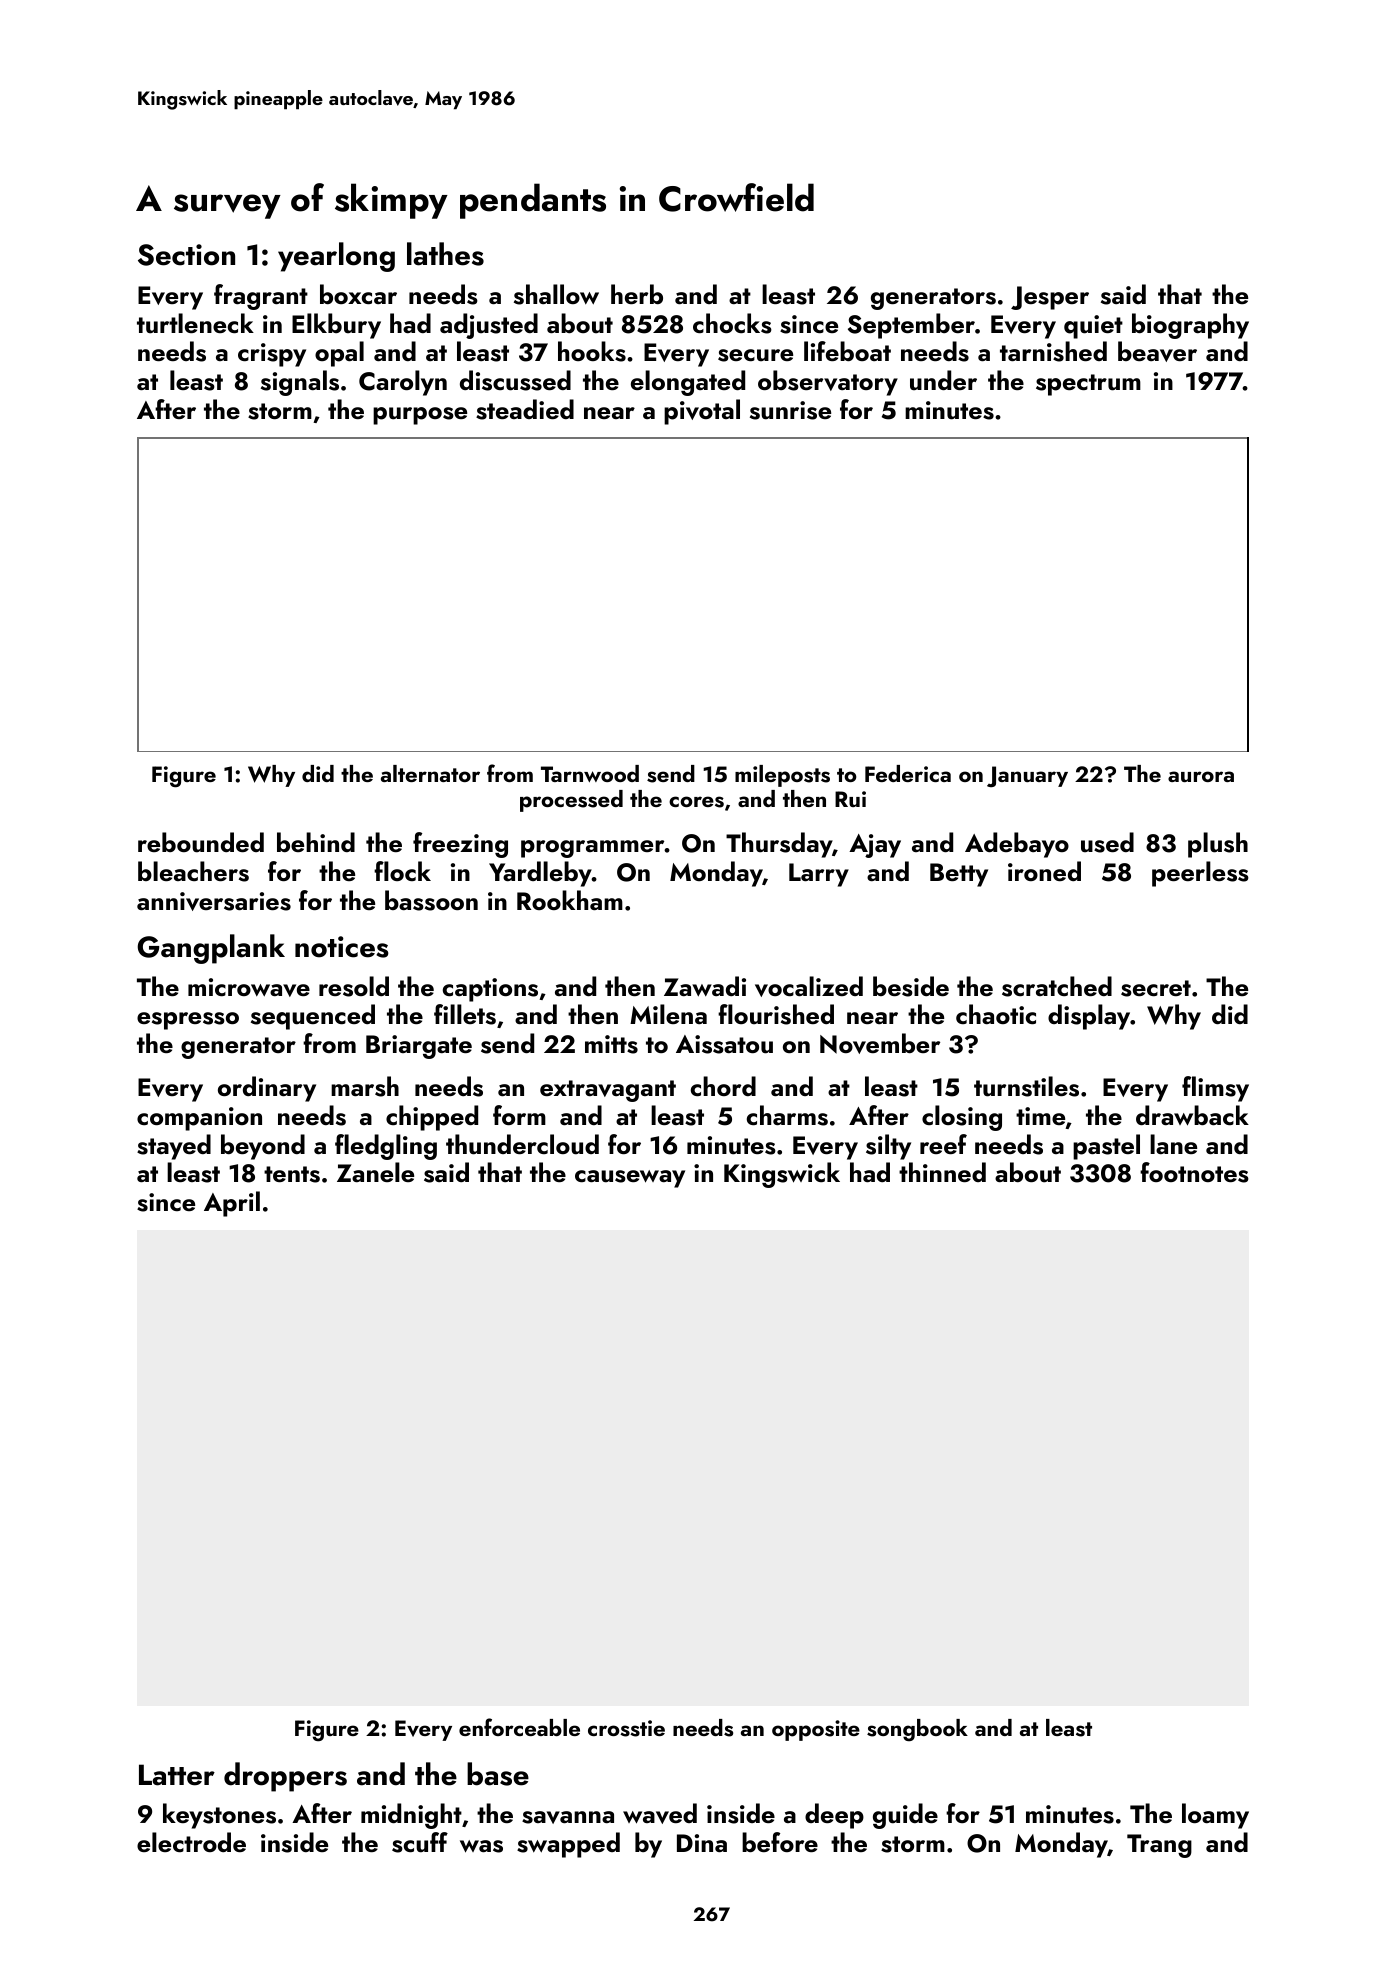 Image resolution: width=1386 pixels, height=1969 pixels. I want to click on spectrum, so click(1088, 385).
